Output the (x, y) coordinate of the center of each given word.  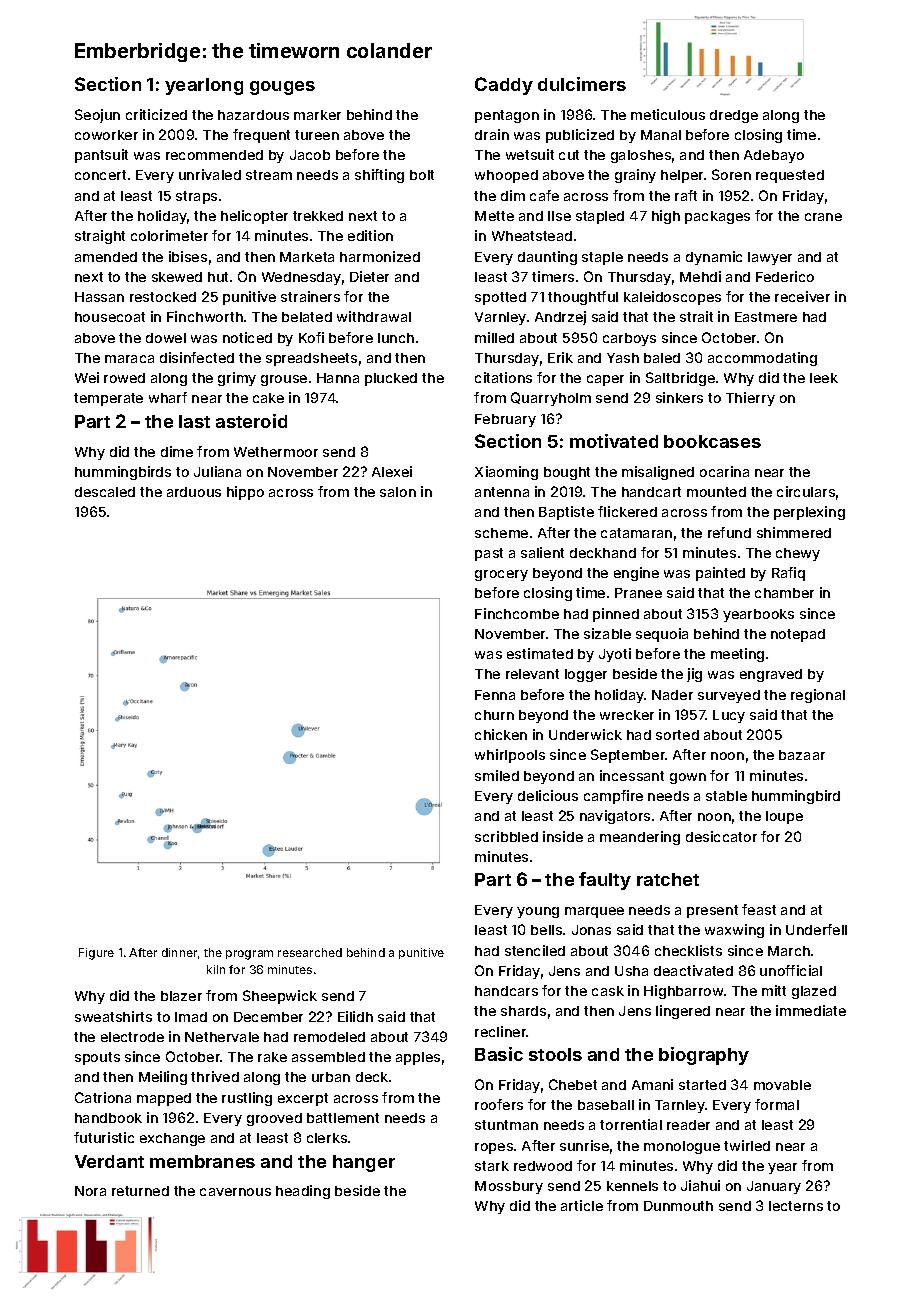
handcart (651, 492)
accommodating (762, 359)
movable (782, 1085)
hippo (245, 493)
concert (100, 175)
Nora (90, 1191)
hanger (364, 1163)
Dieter (369, 276)
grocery (501, 575)
